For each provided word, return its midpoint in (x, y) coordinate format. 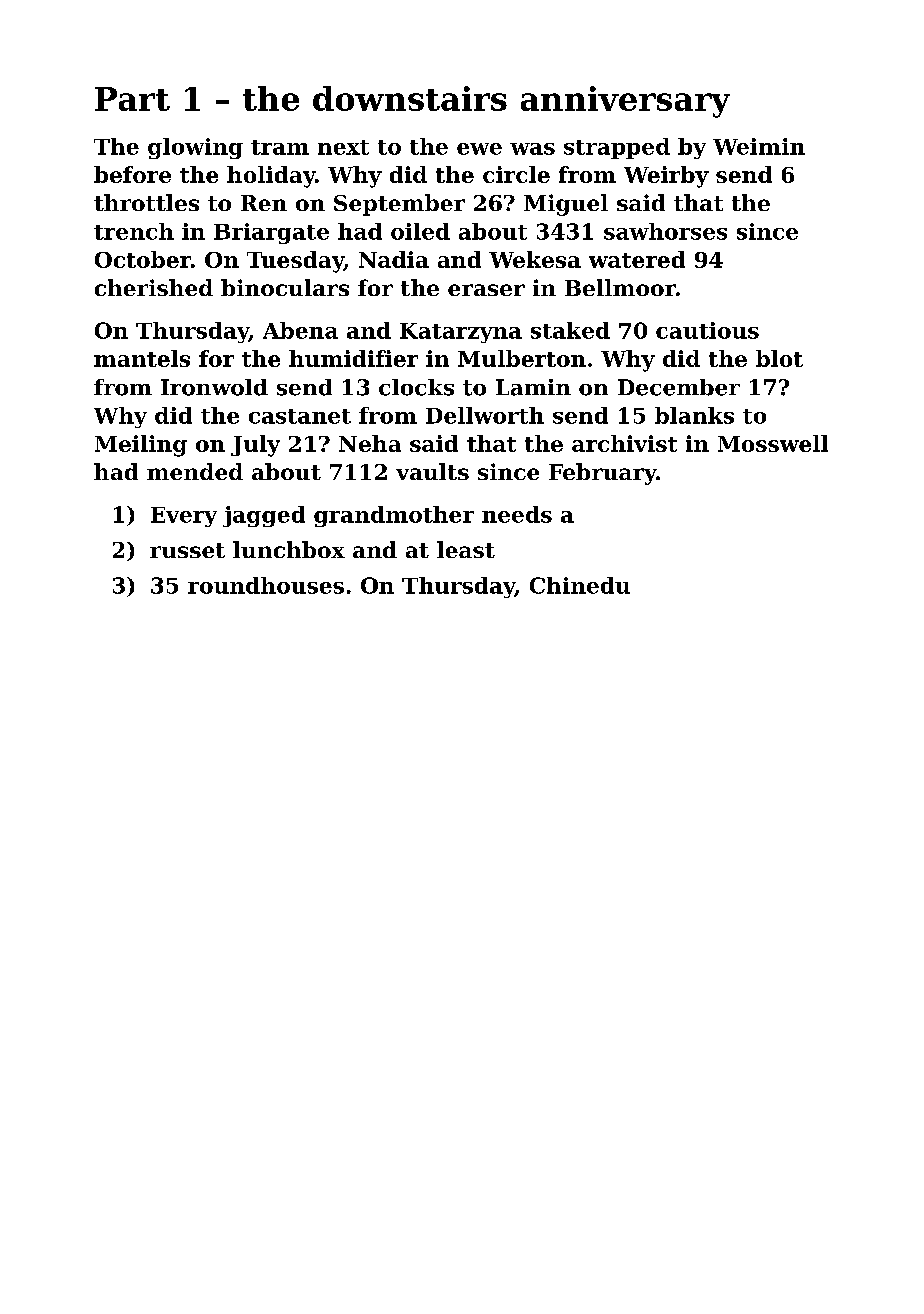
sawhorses (665, 231)
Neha (370, 443)
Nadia (394, 259)
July (255, 446)
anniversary (625, 102)
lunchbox (289, 549)
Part (132, 99)
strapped (617, 148)
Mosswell (773, 443)
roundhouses (266, 585)
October (143, 259)
